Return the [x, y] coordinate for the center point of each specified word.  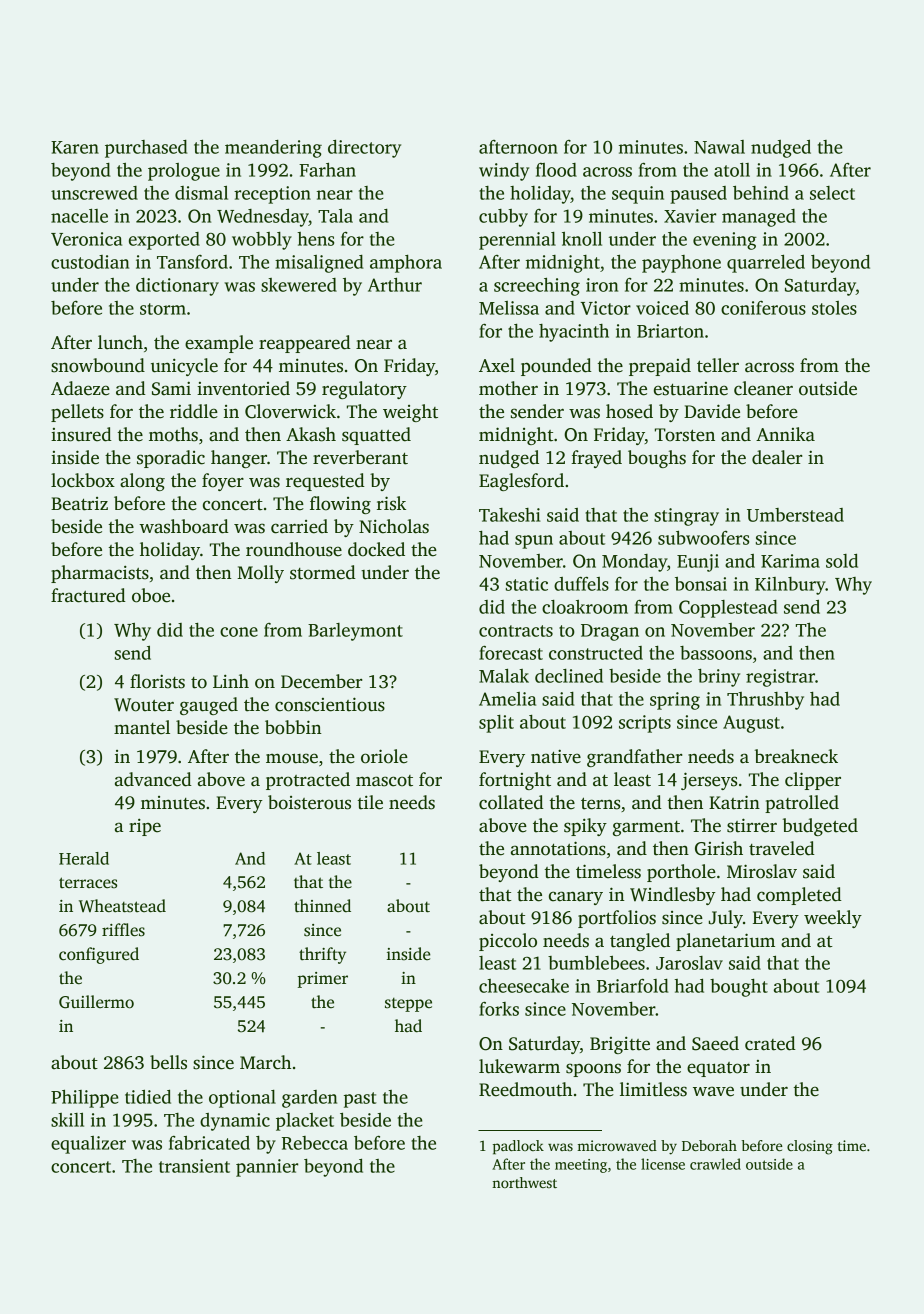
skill [67, 1120]
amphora [406, 264]
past [360, 1100]
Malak [504, 676]
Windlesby [673, 896]
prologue [184, 172]
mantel [142, 727]
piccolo [508, 942]
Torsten [685, 435]
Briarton [670, 331]
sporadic [171, 459]
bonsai [701, 584]
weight [410, 413]
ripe [145, 827]
